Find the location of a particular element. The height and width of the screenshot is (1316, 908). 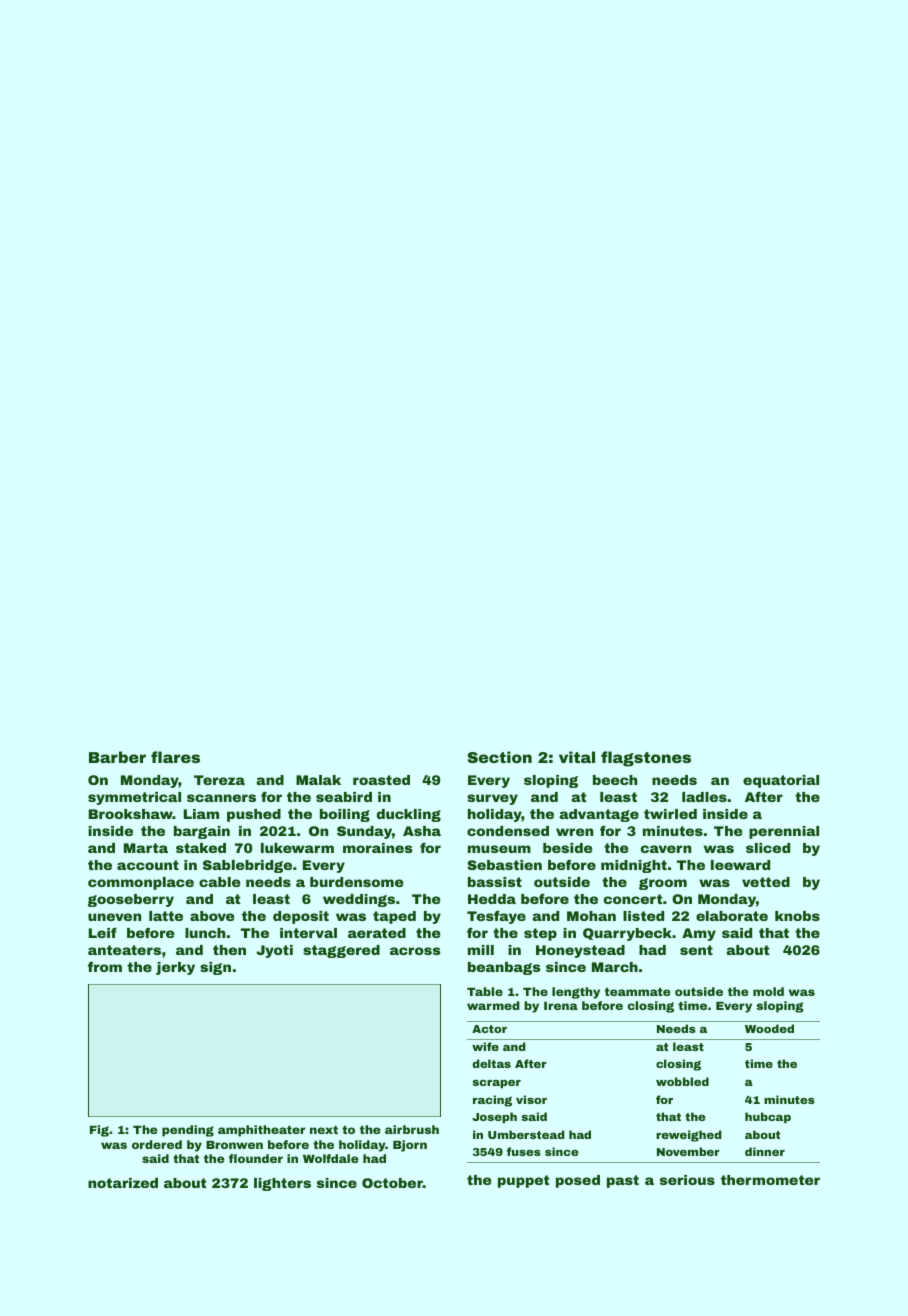

lunch is located at coordinates (205, 933).
